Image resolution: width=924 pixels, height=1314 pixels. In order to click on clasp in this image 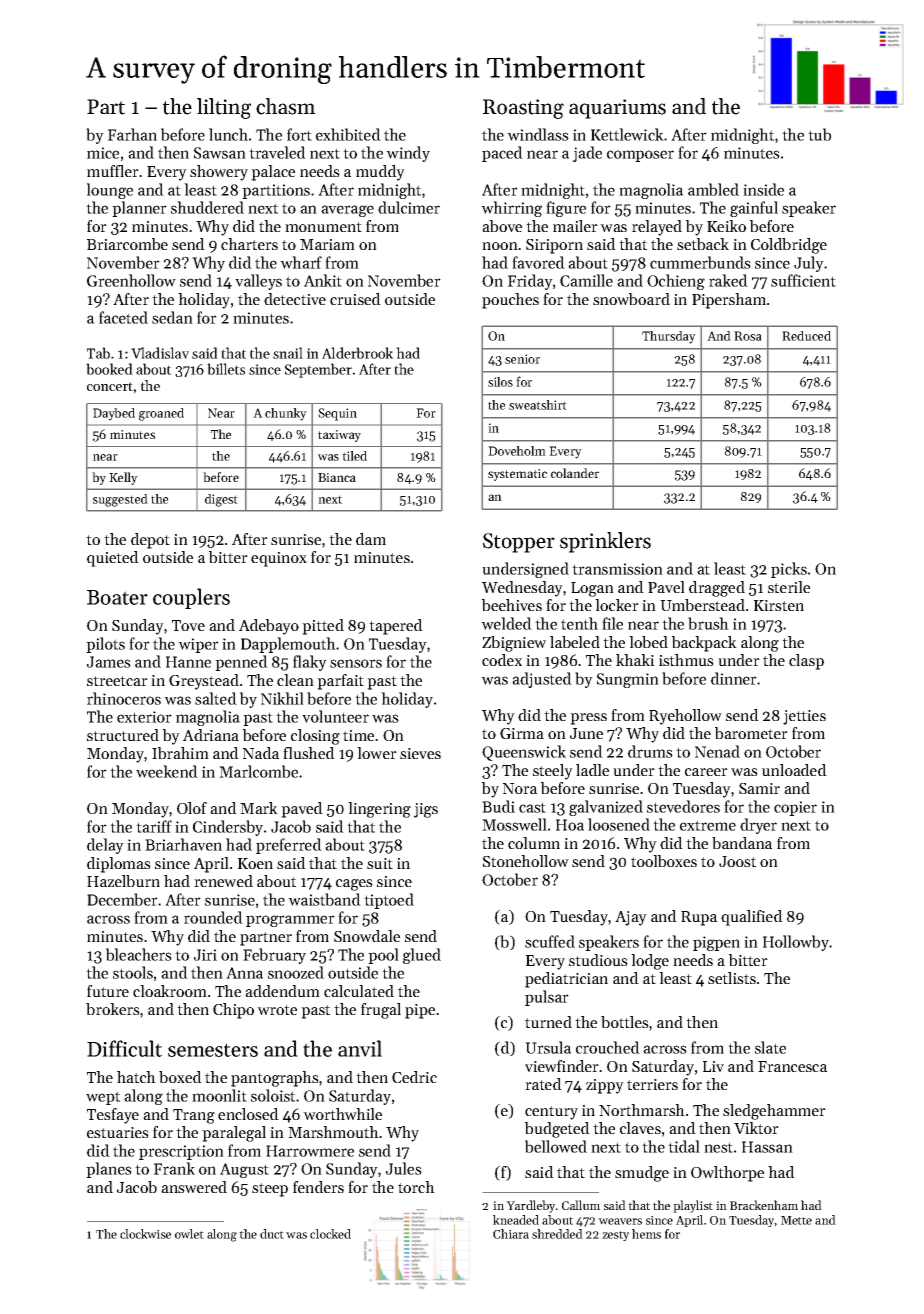, I will do `click(806, 662)`.
